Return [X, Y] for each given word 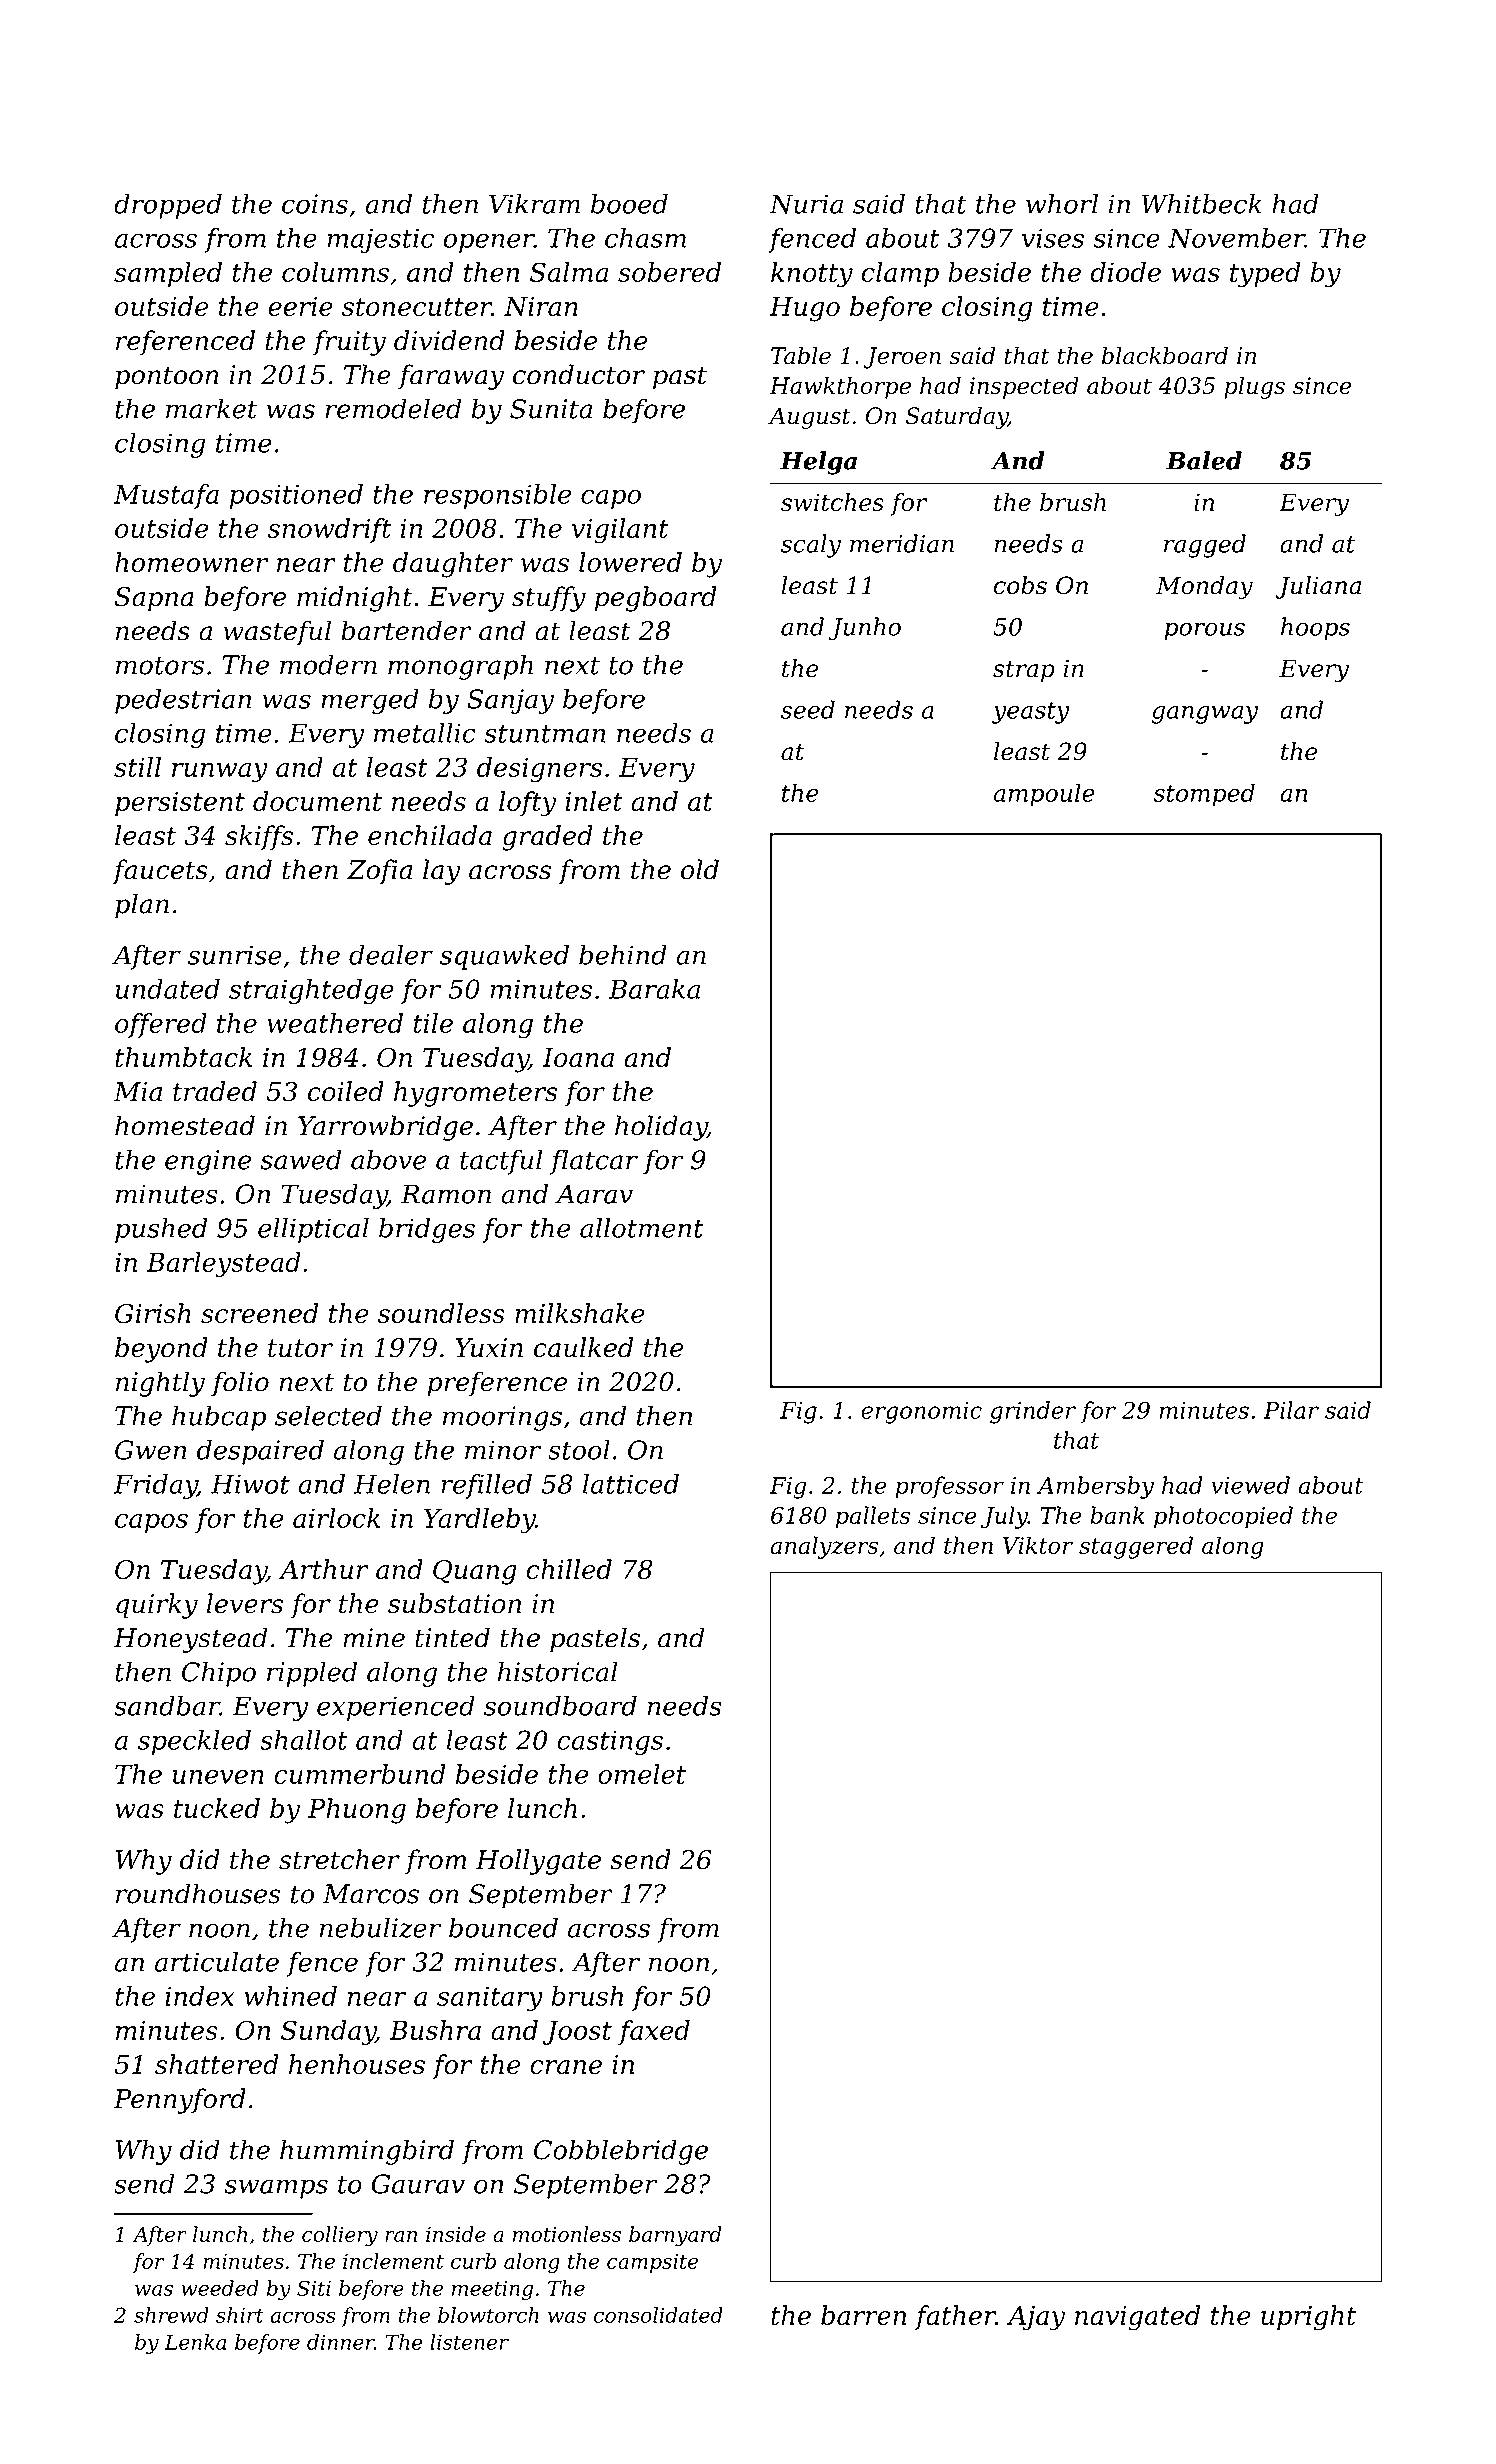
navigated [1137, 2318]
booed [629, 204]
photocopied [1223, 1517]
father [955, 2317]
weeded [220, 2288]
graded [547, 838]
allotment [642, 1228]
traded [215, 1091]
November [1236, 238]
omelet [642, 1774]
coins [315, 204]
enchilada [430, 835]
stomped [1204, 795]
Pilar [1291, 1410]
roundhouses [198, 1893]
